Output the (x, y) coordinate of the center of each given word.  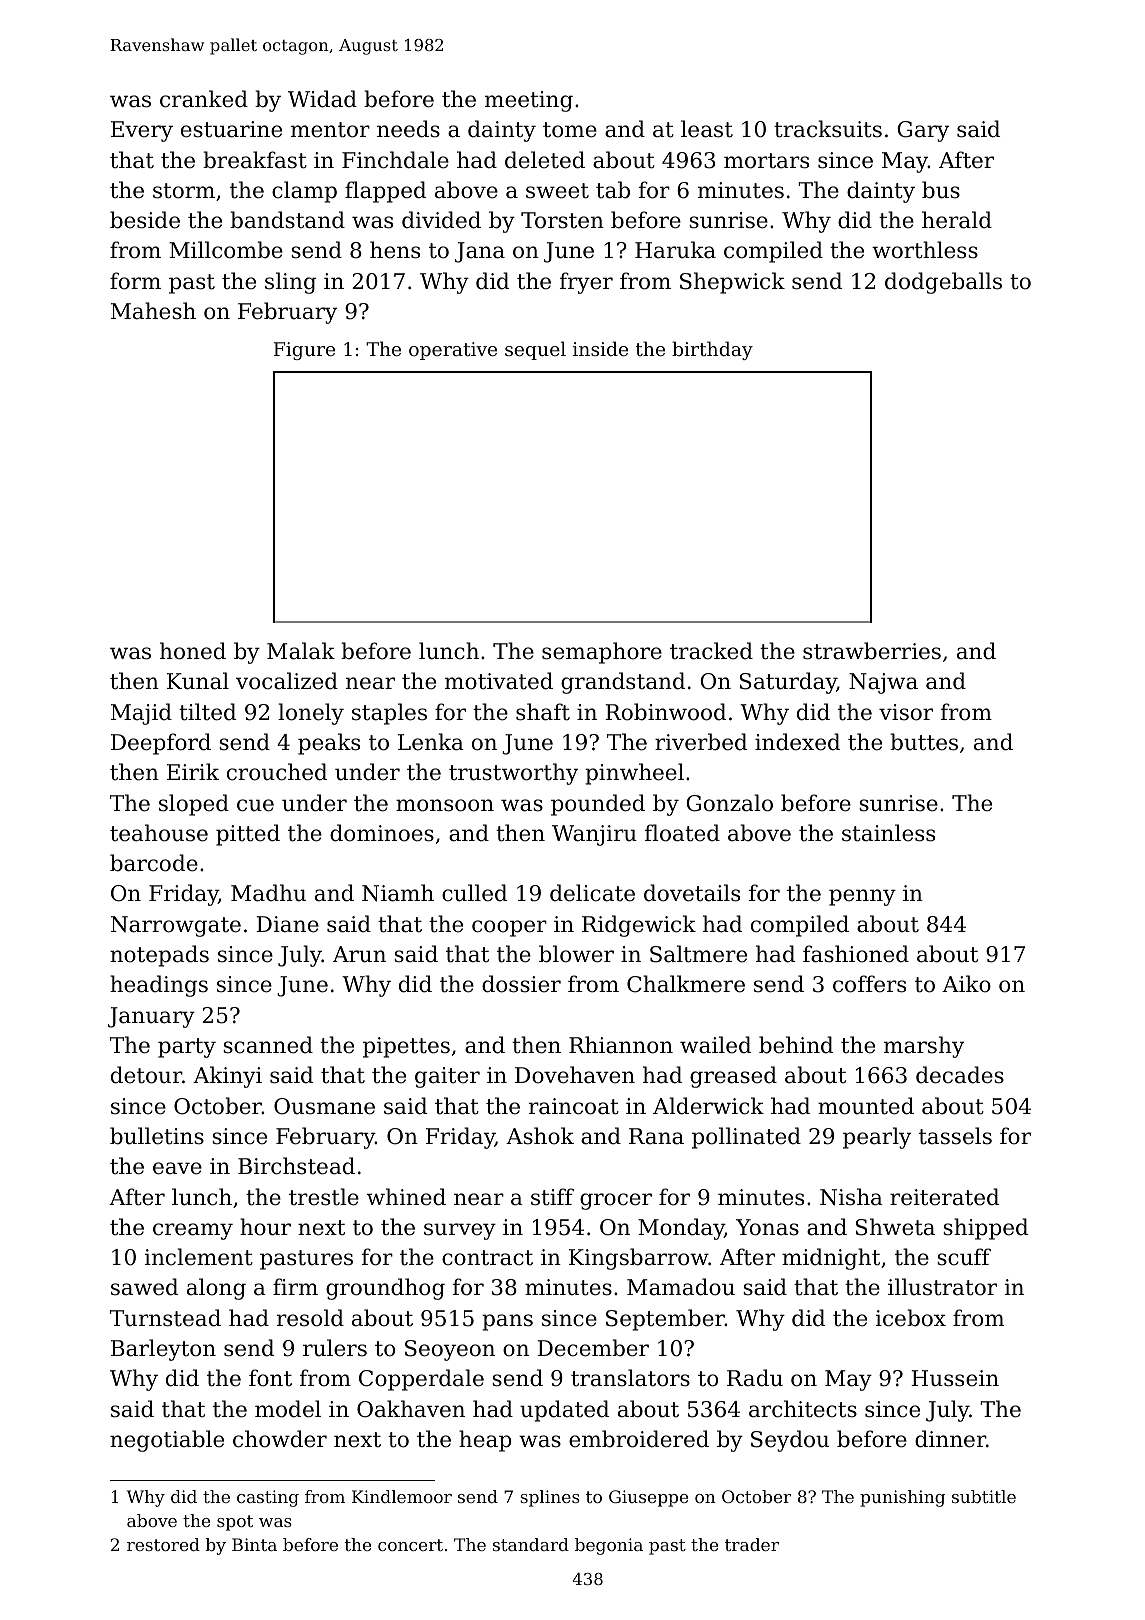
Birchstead (296, 1166)
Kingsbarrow (639, 1259)
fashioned (856, 954)
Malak (301, 651)
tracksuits (828, 129)
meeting (529, 101)
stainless (888, 833)
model (288, 1409)
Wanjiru (594, 835)
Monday (681, 1229)
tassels (955, 1136)
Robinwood (665, 712)
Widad (322, 99)
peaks (329, 744)
